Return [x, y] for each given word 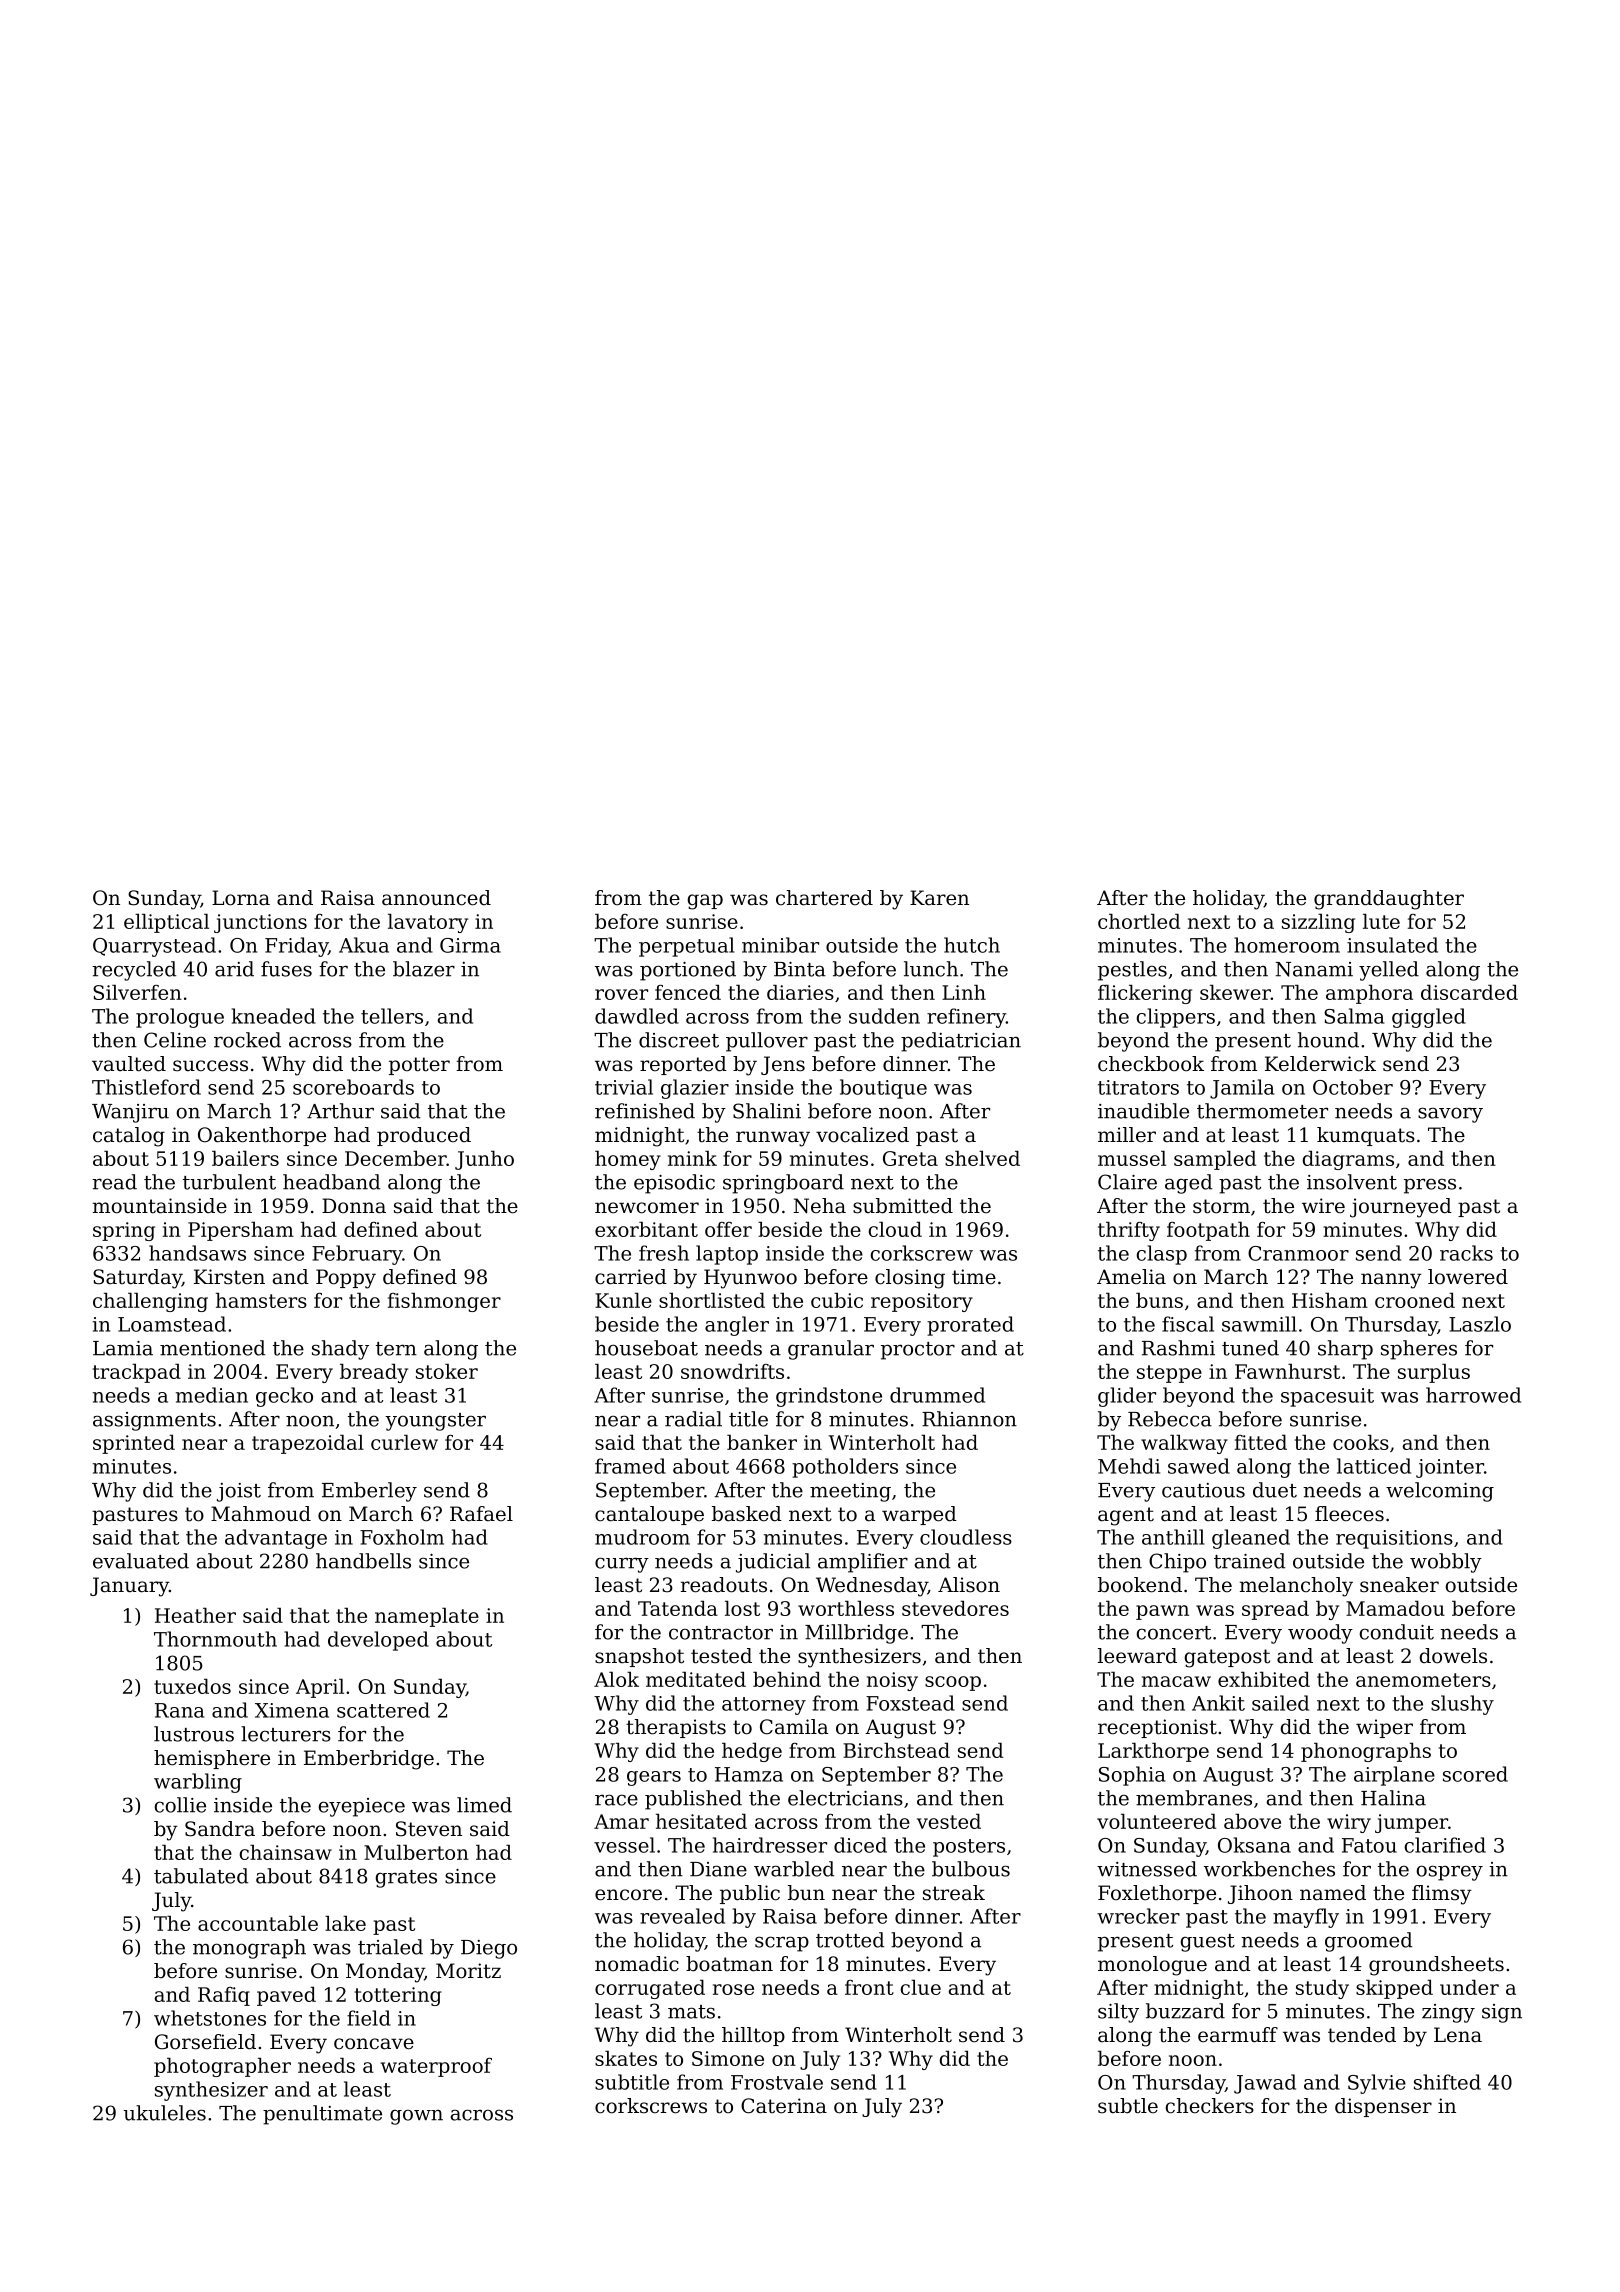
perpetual [686, 947]
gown [416, 2117]
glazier [695, 1089]
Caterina [784, 2106]
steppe [1169, 1374]
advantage [276, 1539]
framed [630, 1466]
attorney [764, 1706]
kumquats [1366, 1136]
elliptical [166, 923]
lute [1381, 921]
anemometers [1423, 1680]
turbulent [229, 1182]
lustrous [194, 1734]
